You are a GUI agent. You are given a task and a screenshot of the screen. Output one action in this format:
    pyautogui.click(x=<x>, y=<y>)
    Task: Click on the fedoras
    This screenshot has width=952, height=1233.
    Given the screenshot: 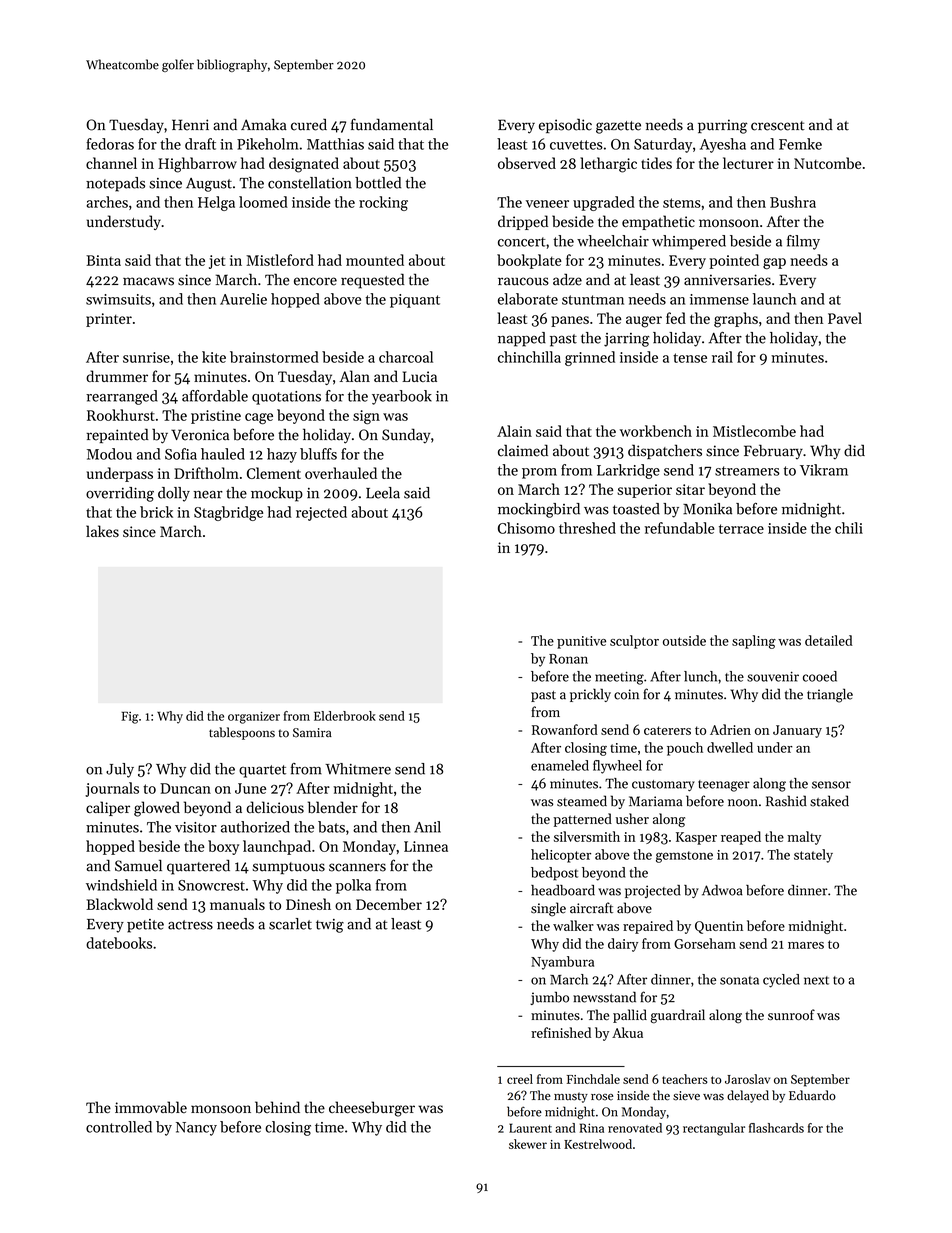 What is the action you would take?
    pyautogui.click(x=110, y=144)
